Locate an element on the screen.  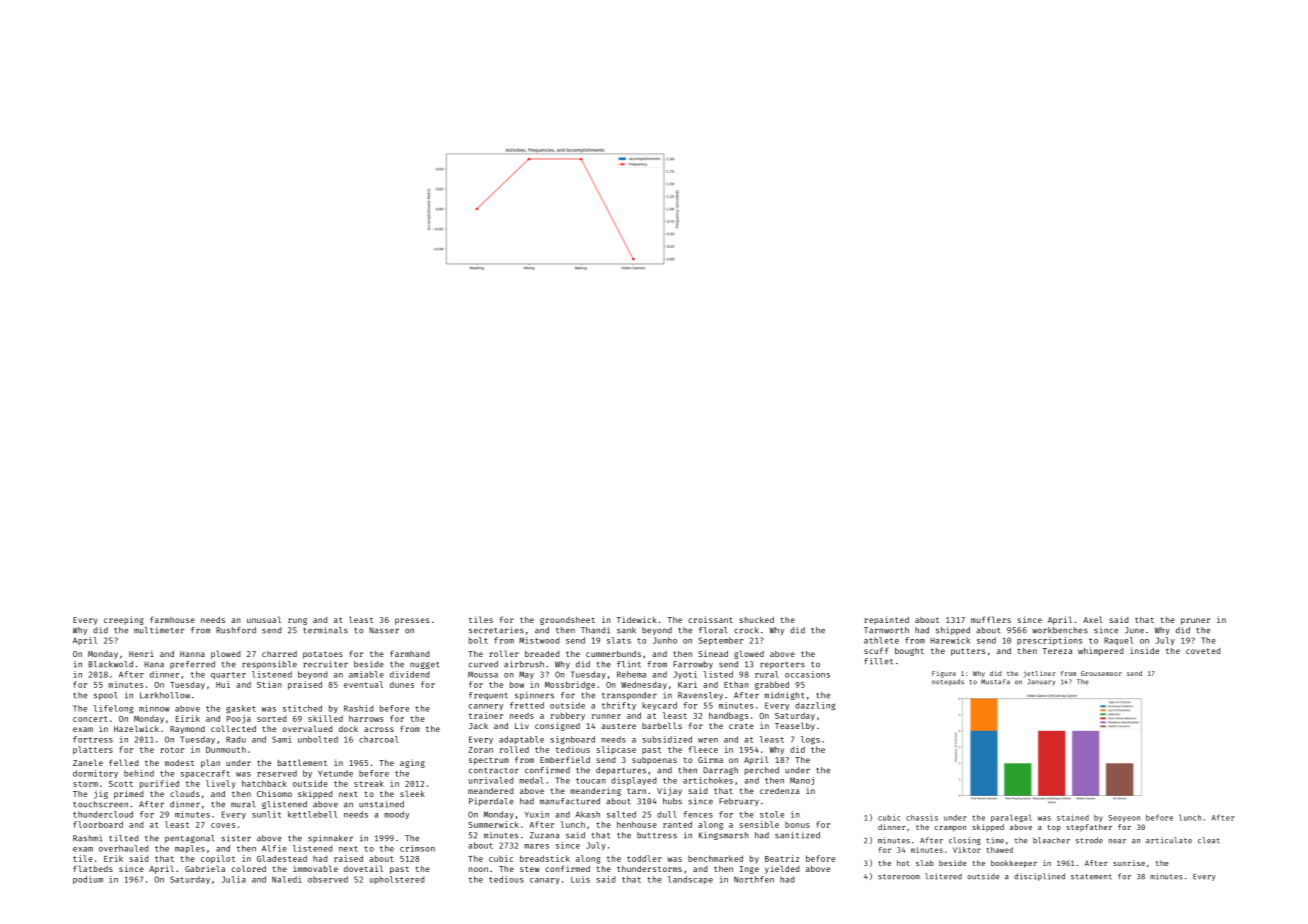
chassis is located at coordinates (922, 817).
